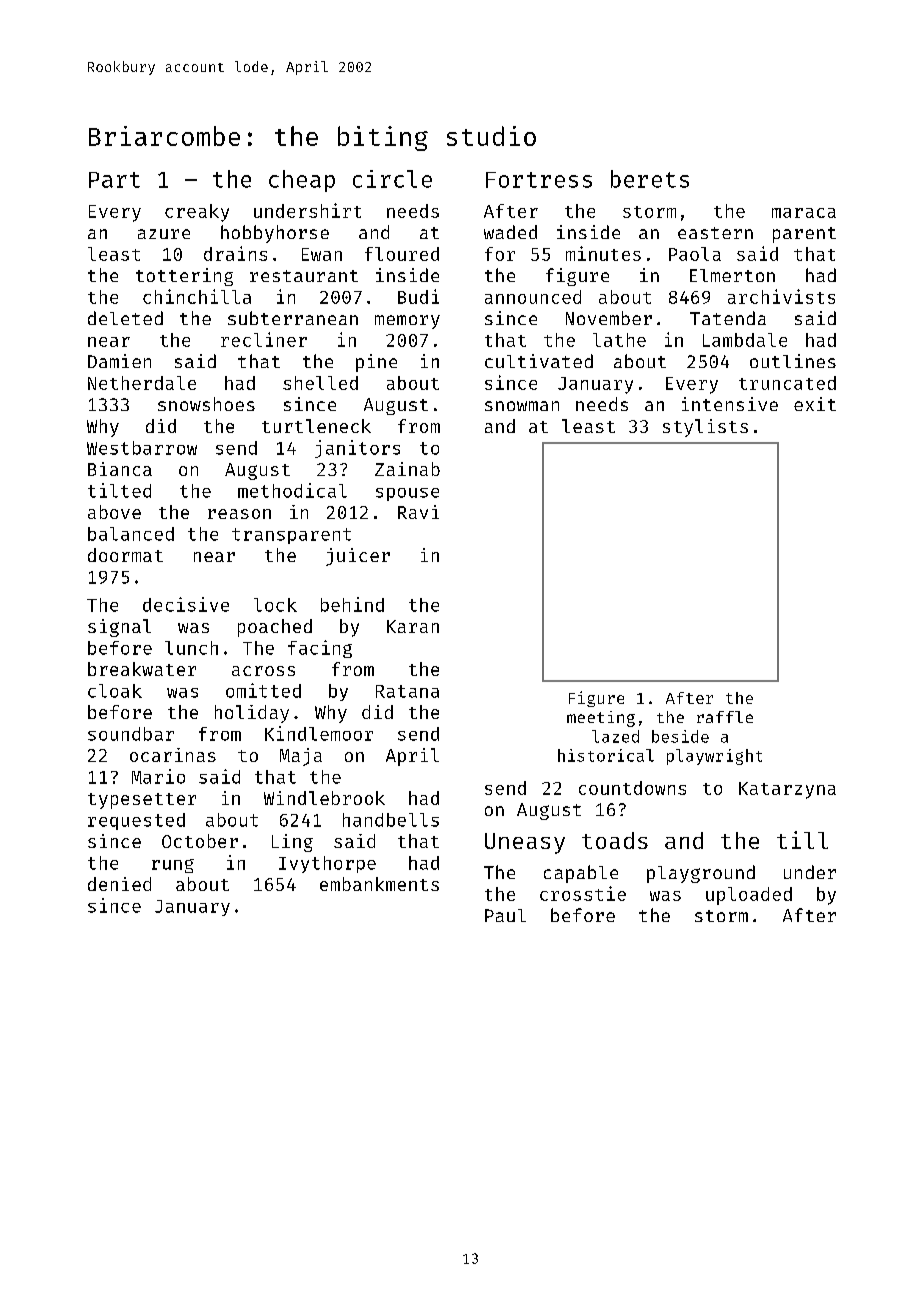 This screenshot has width=924, height=1314. What do you see at coordinates (164, 234) in the screenshot?
I see `azure` at bounding box center [164, 234].
